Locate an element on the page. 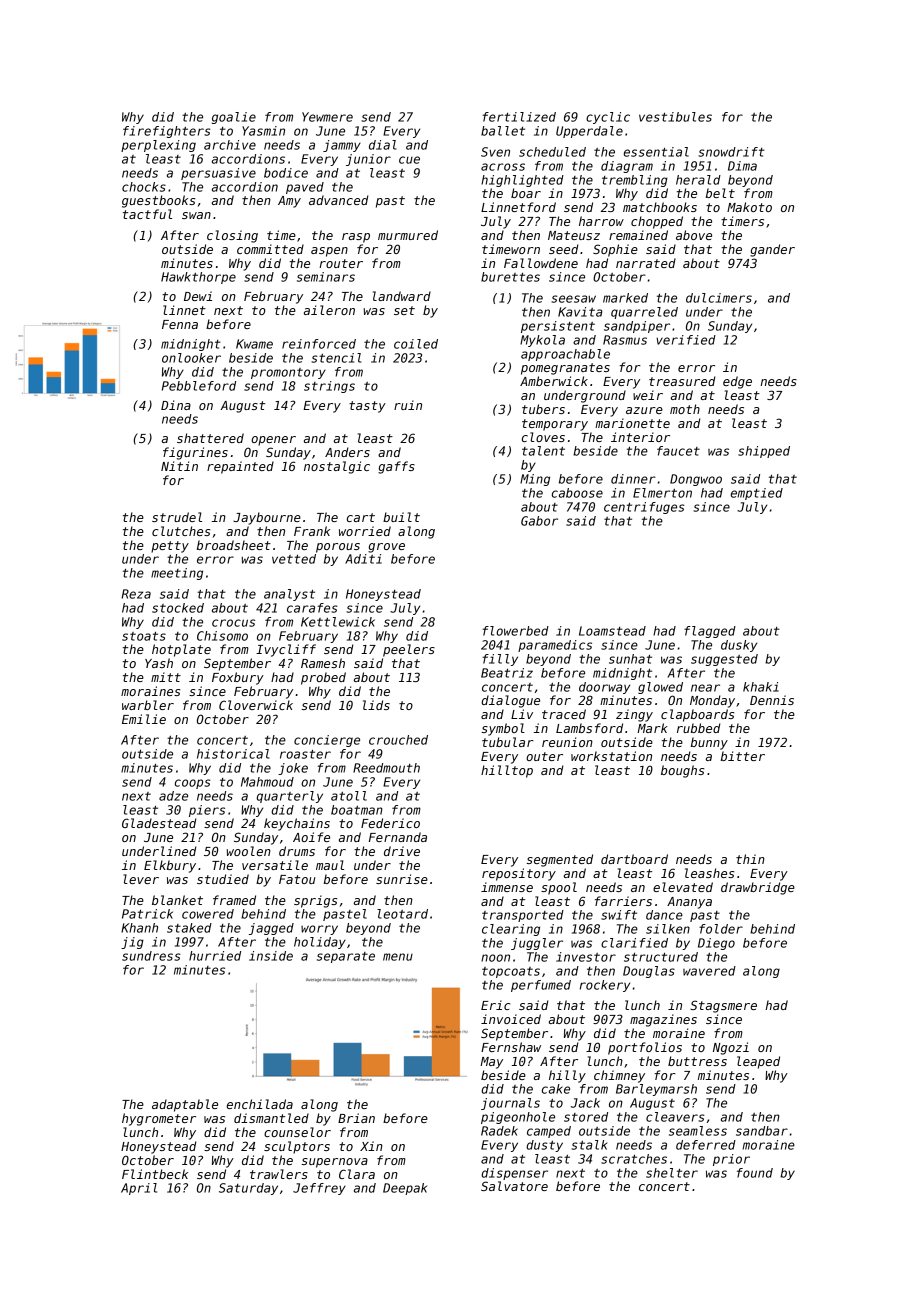 This document has height=1308, width=924. boughs is located at coordinates (682, 771).
